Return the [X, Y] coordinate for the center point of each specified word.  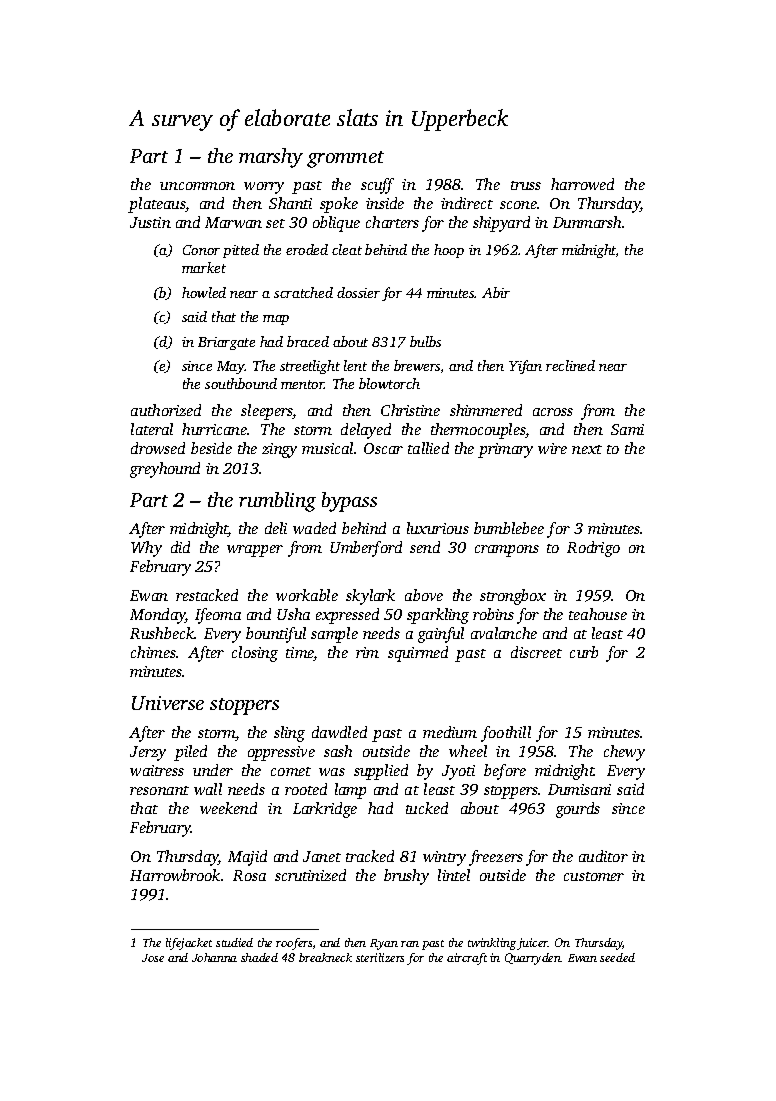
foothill [506, 734]
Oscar [383, 448]
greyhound [165, 470]
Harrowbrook [175, 875]
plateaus [157, 205]
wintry [444, 858]
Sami [627, 429]
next [587, 449]
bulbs [425, 341]
